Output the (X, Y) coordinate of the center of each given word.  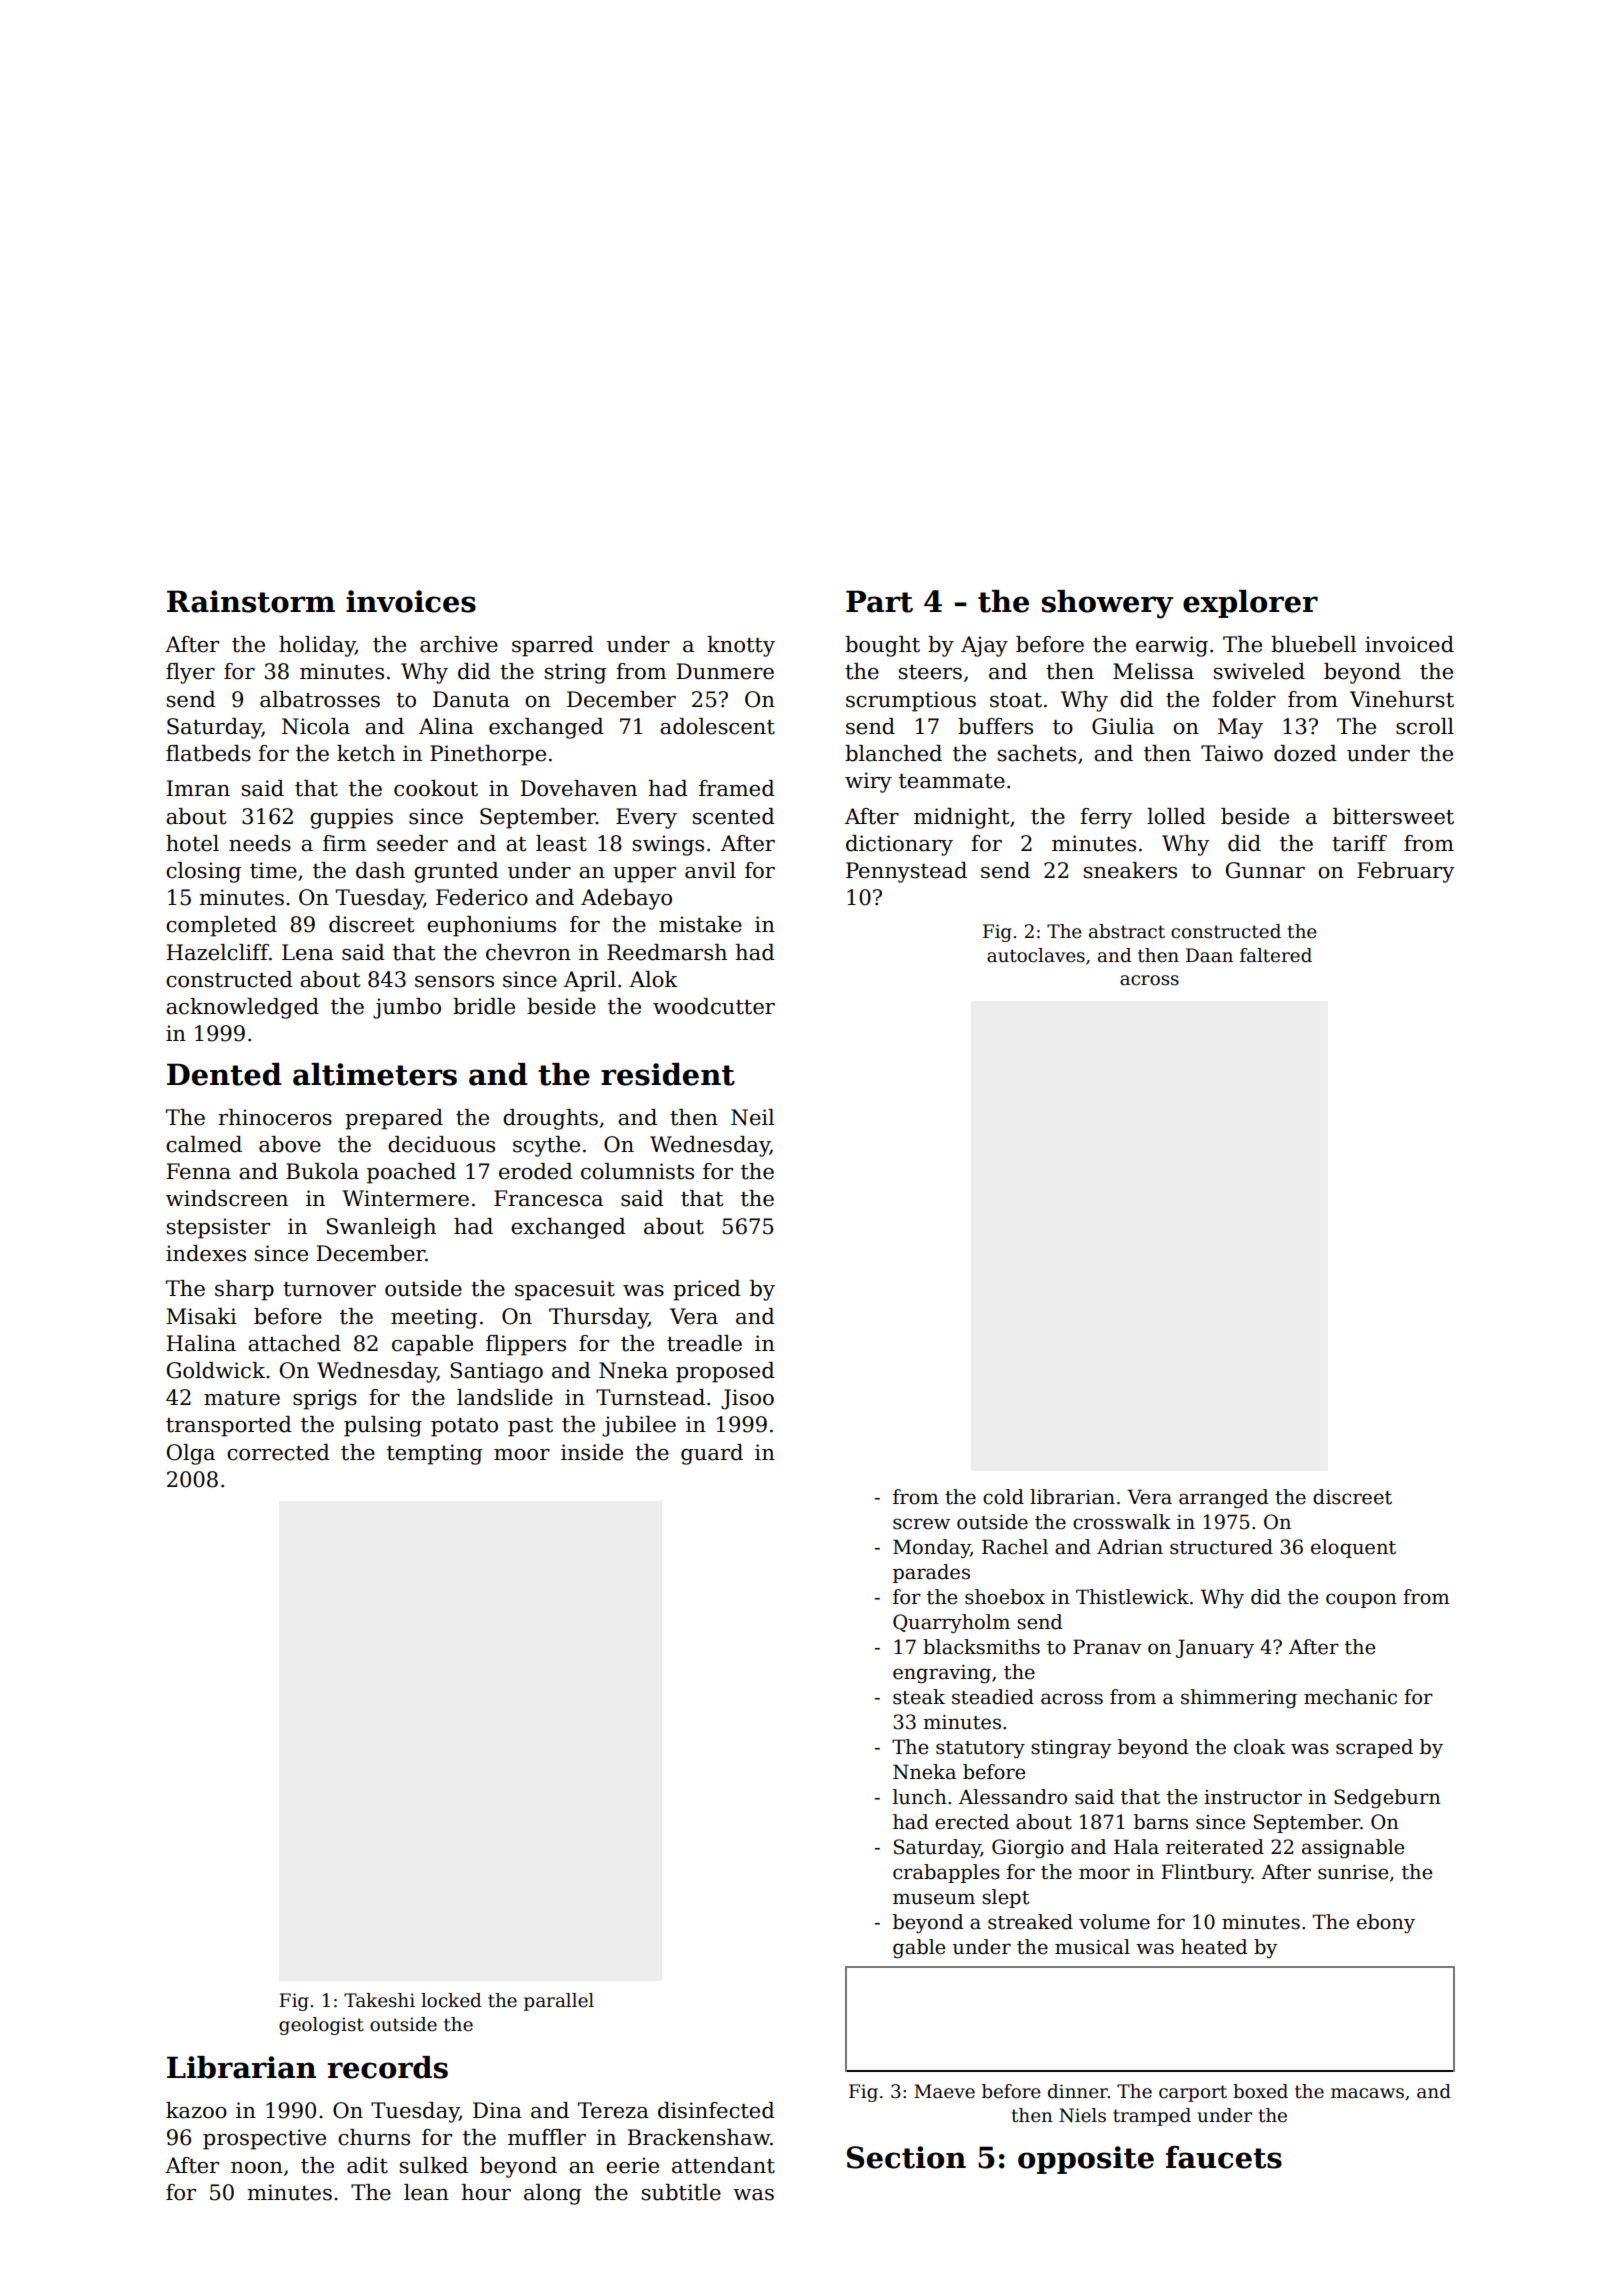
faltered (1276, 955)
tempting (435, 1454)
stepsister (218, 1228)
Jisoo (747, 1399)
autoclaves (1036, 955)
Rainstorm (251, 601)
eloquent (1353, 1548)
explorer (1250, 604)
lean (426, 2192)
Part (879, 601)
